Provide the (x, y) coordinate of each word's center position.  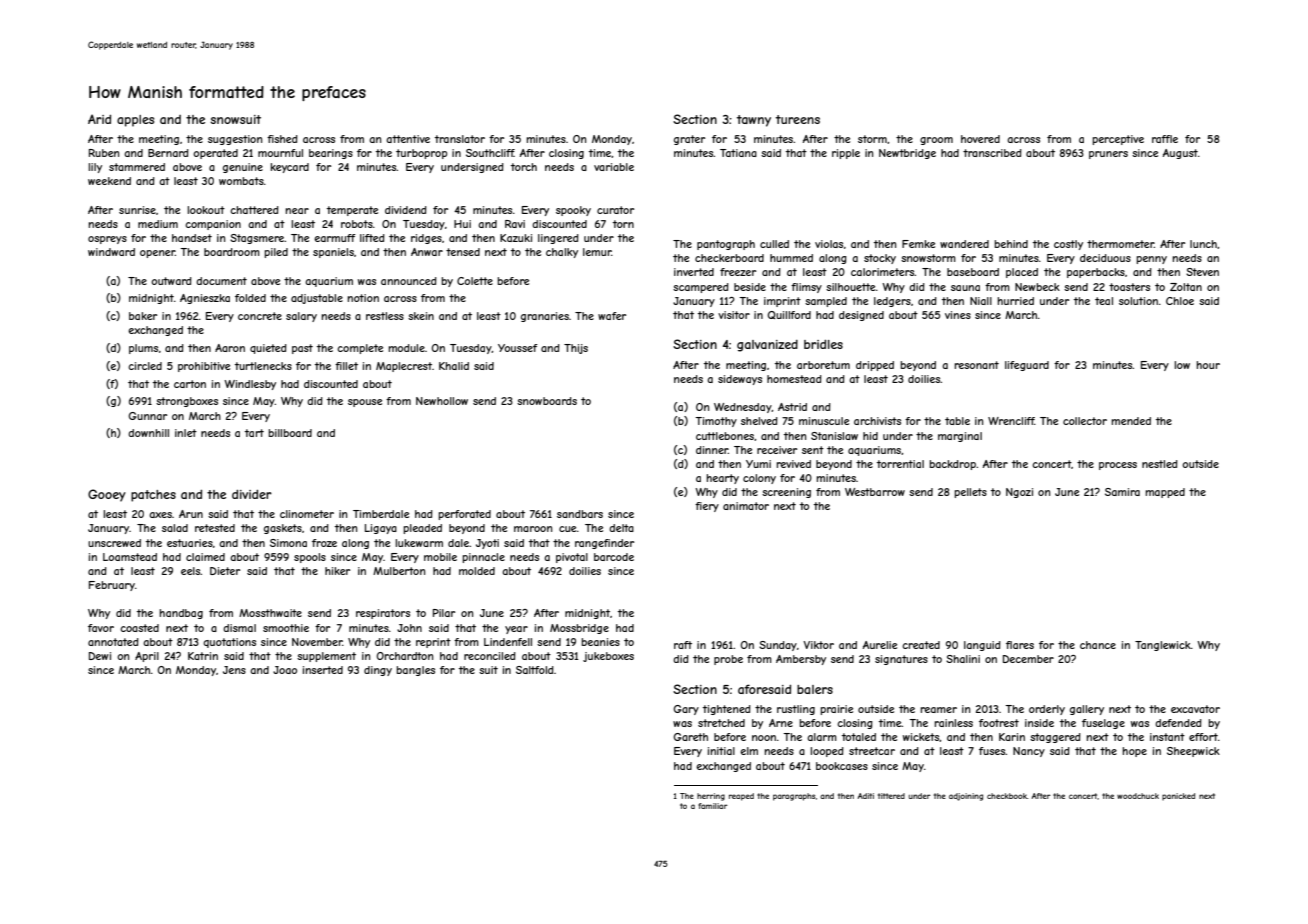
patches (153, 496)
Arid (99, 119)
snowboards (547, 401)
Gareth (691, 737)
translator (460, 139)
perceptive (1118, 140)
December (1028, 659)
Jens (234, 670)
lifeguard (1027, 366)
